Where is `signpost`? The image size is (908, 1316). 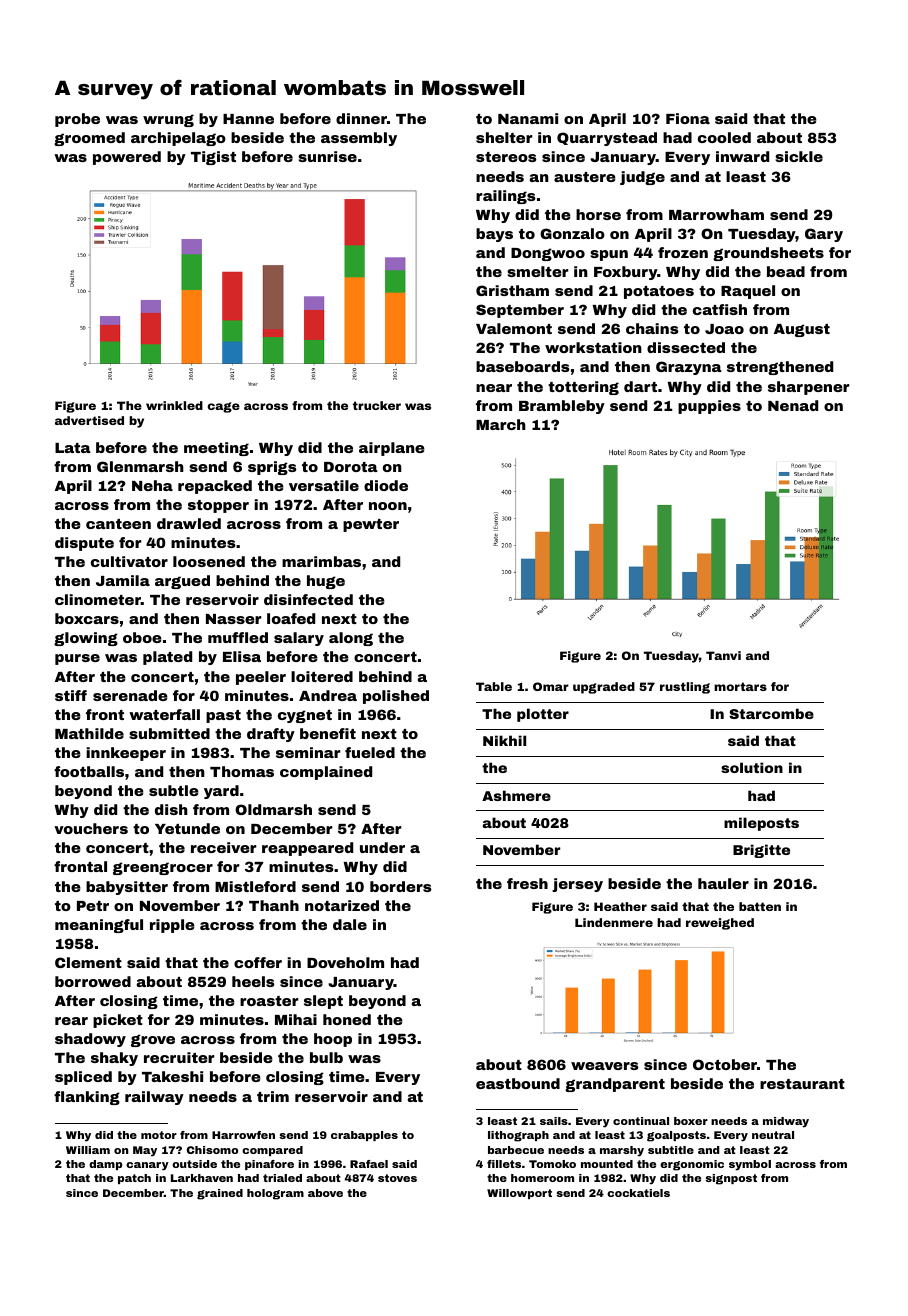
signpost is located at coordinates (731, 1179).
